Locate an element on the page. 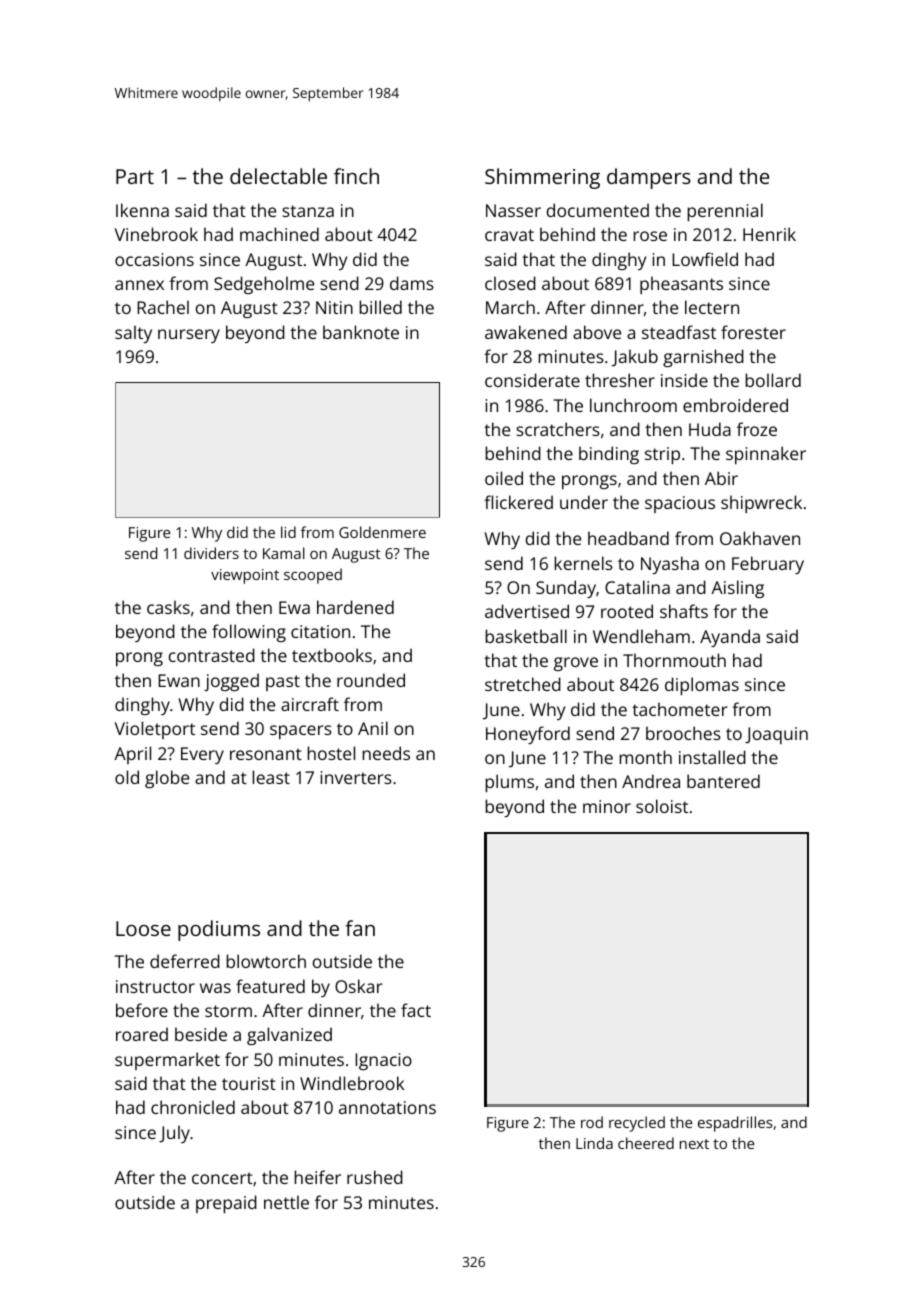  supermarket is located at coordinates (167, 1061).
